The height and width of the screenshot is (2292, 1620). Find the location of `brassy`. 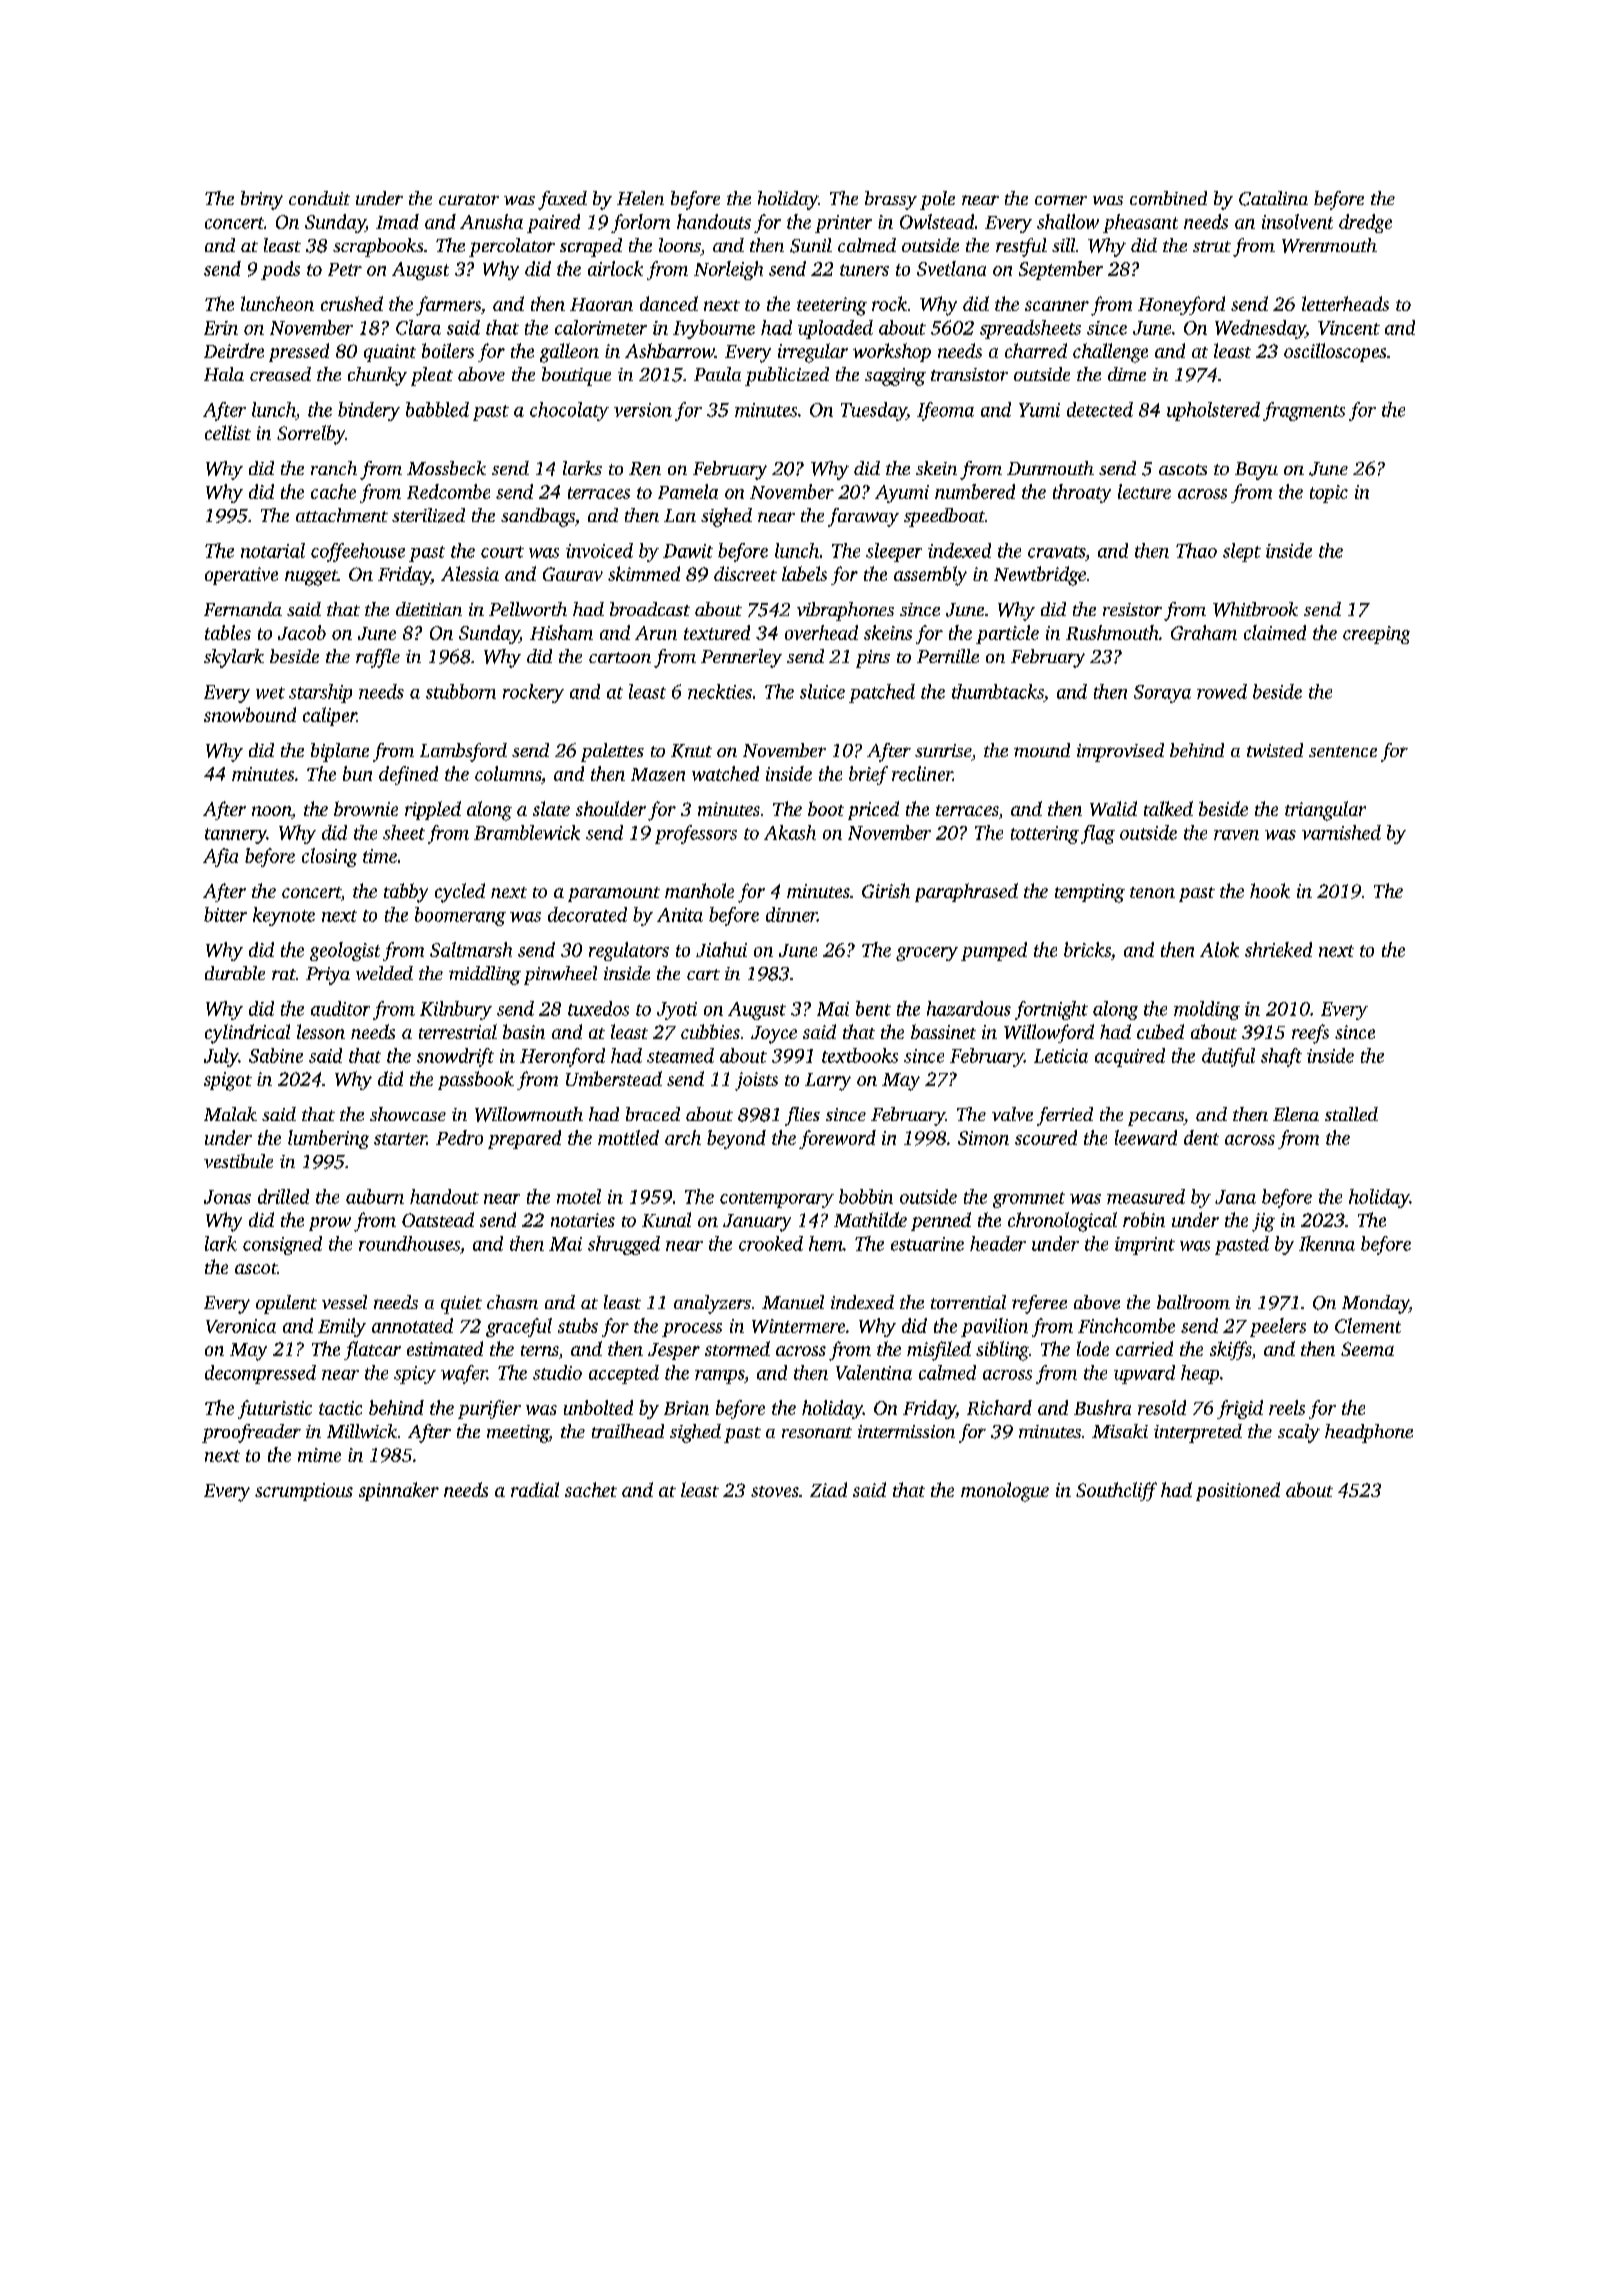

brassy is located at coordinates (891, 200).
